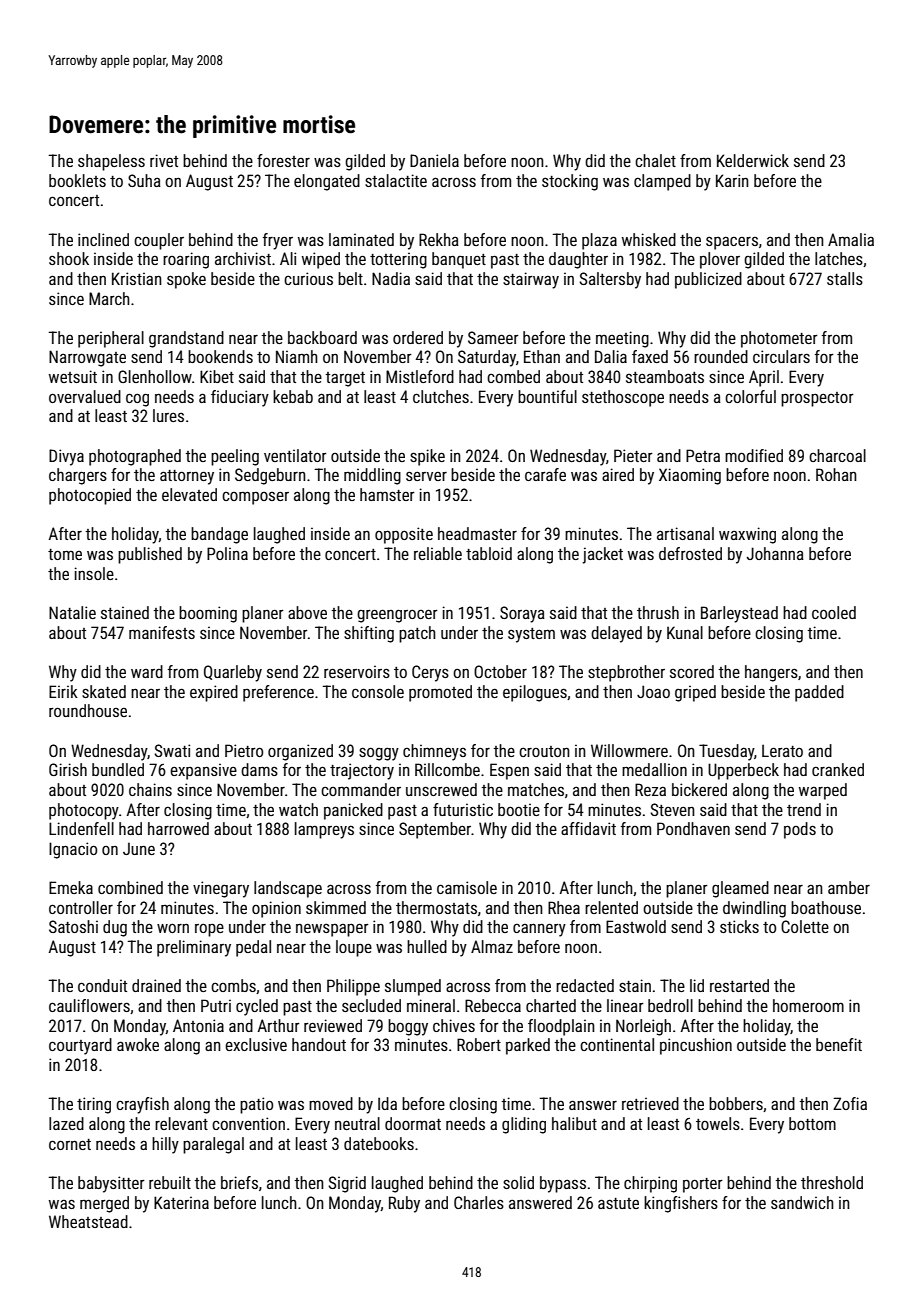  Describe the element at coordinates (89, 1005) in the document. I see `cauliflowers` at that location.
